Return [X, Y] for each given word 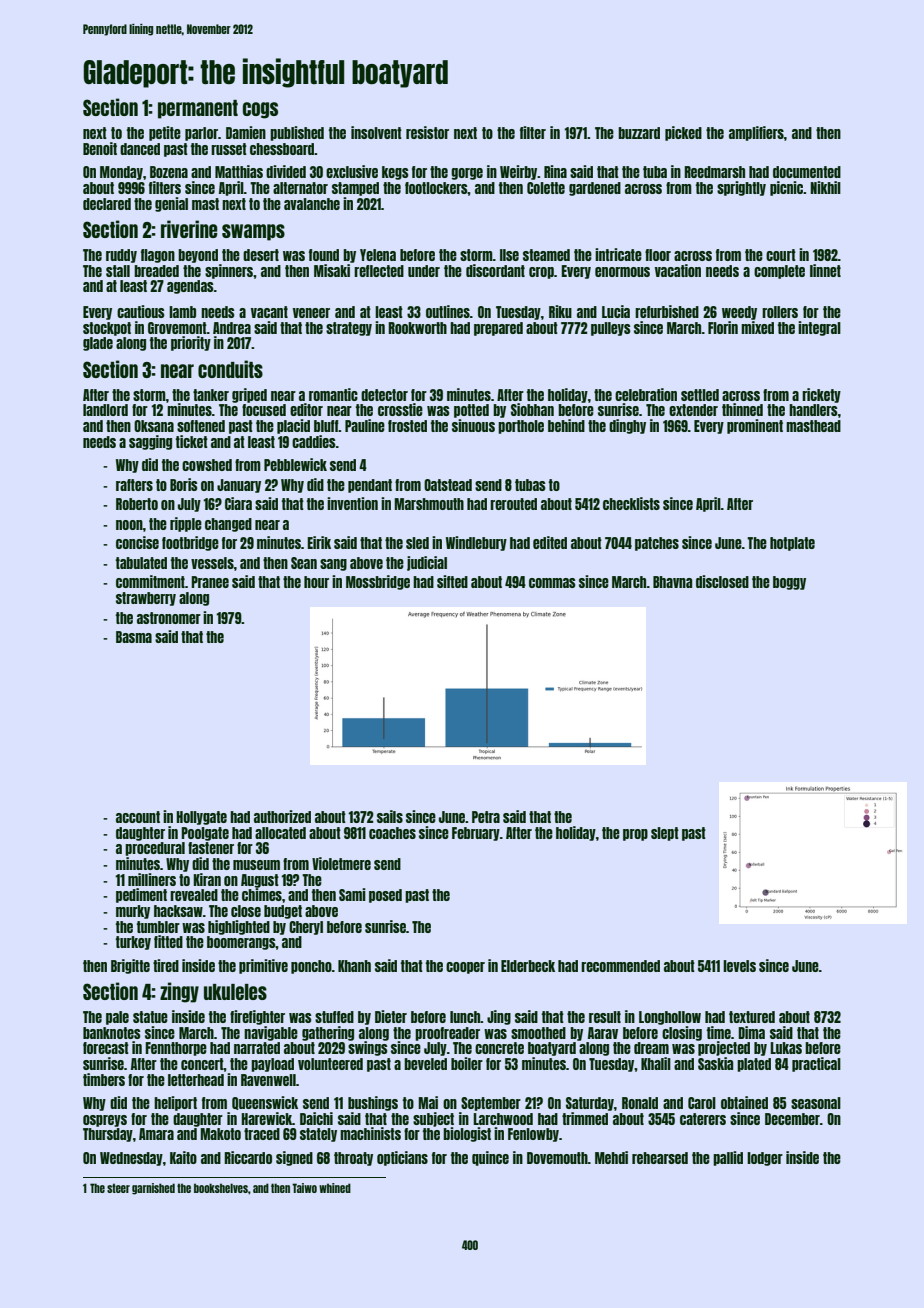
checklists [631, 503]
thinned [742, 409]
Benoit [100, 148]
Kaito [183, 1157]
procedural [155, 849]
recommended [620, 966]
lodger [765, 1159]
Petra [486, 817]
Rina [555, 171]
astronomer [169, 618]
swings [368, 1048]
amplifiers [756, 133]
